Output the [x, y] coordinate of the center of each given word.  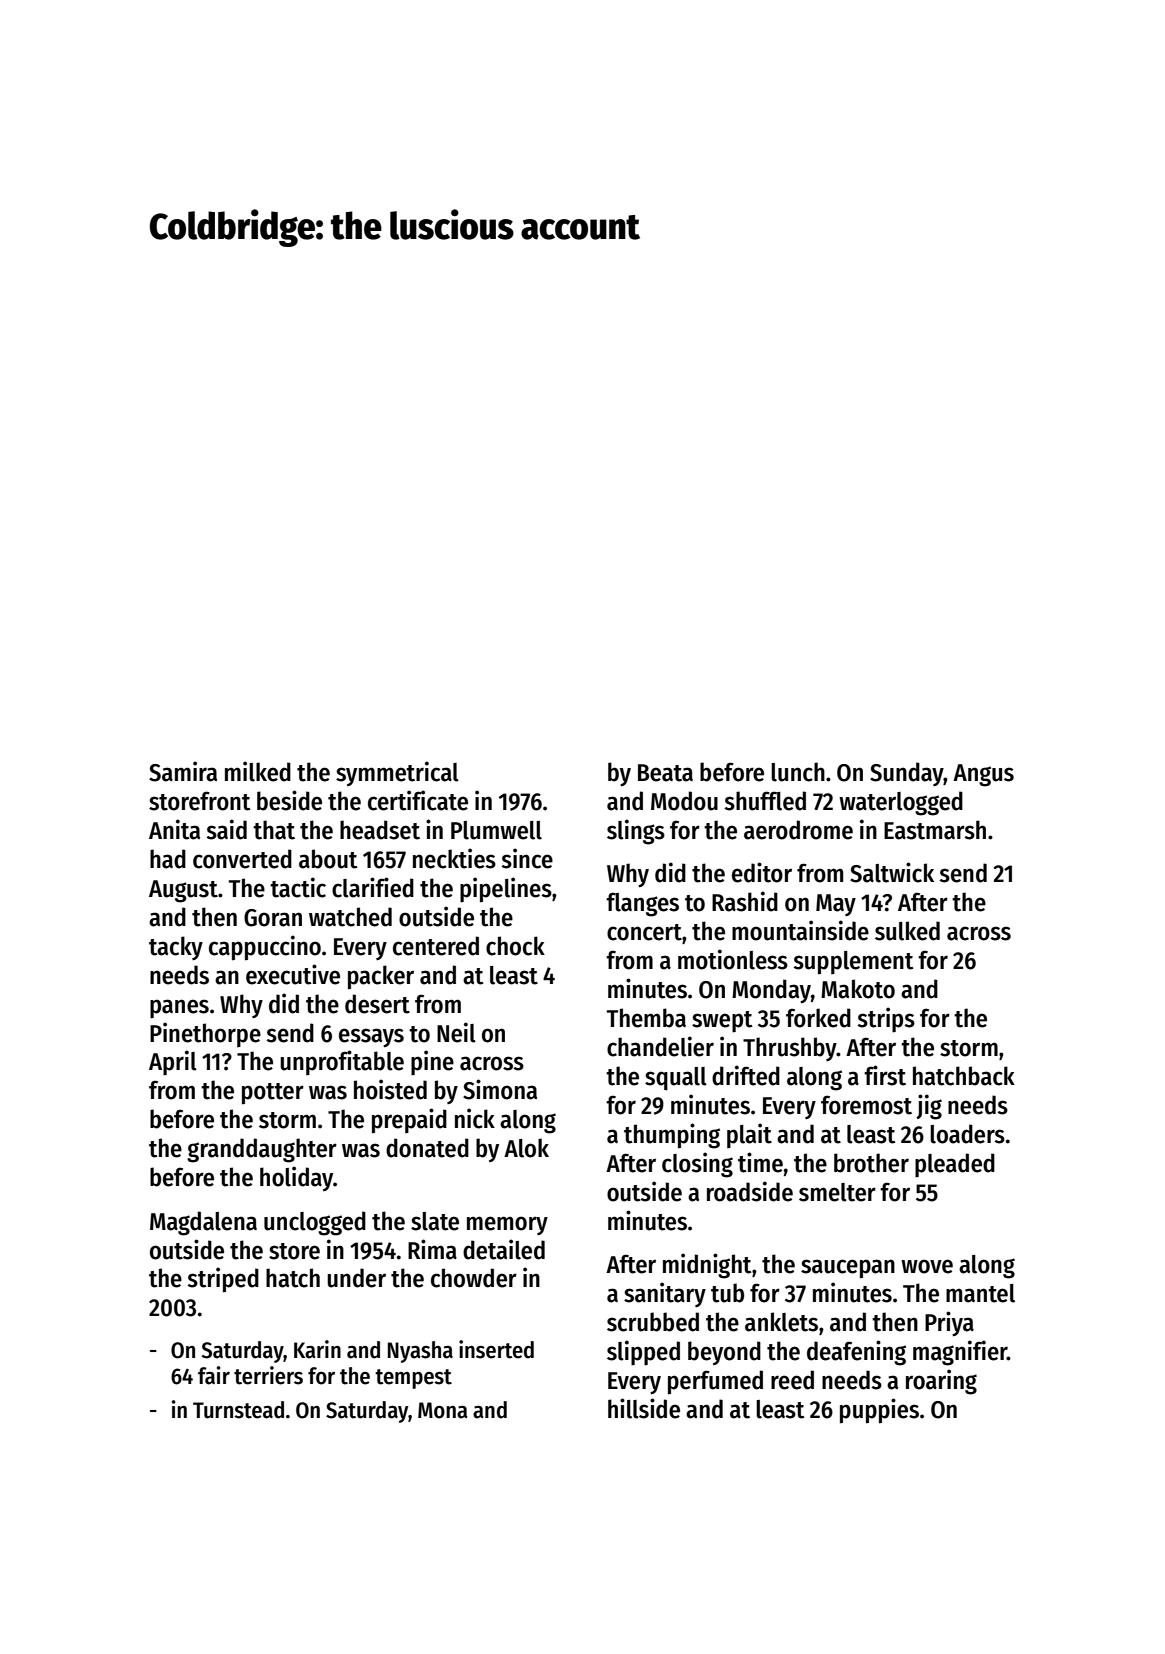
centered [436, 946]
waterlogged [901, 803]
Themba [646, 1018]
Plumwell [496, 830]
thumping [672, 1136]
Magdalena [203, 1223]
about [328, 859]
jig [929, 1107]
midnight [707, 1266]
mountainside [800, 930]
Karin [317, 1349]
